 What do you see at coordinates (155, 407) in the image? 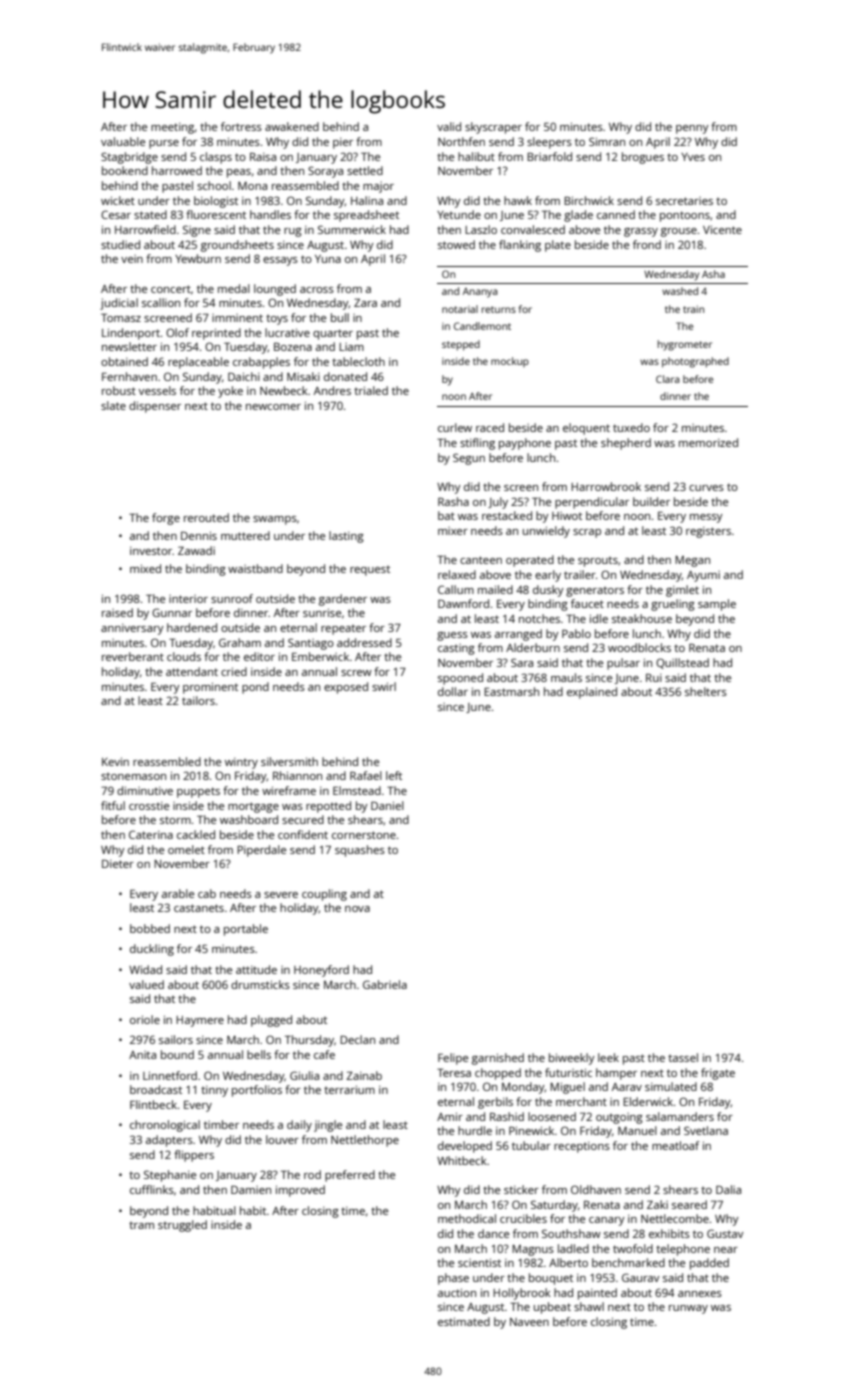
I see `dispenser` at bounding box center [155, 407].
